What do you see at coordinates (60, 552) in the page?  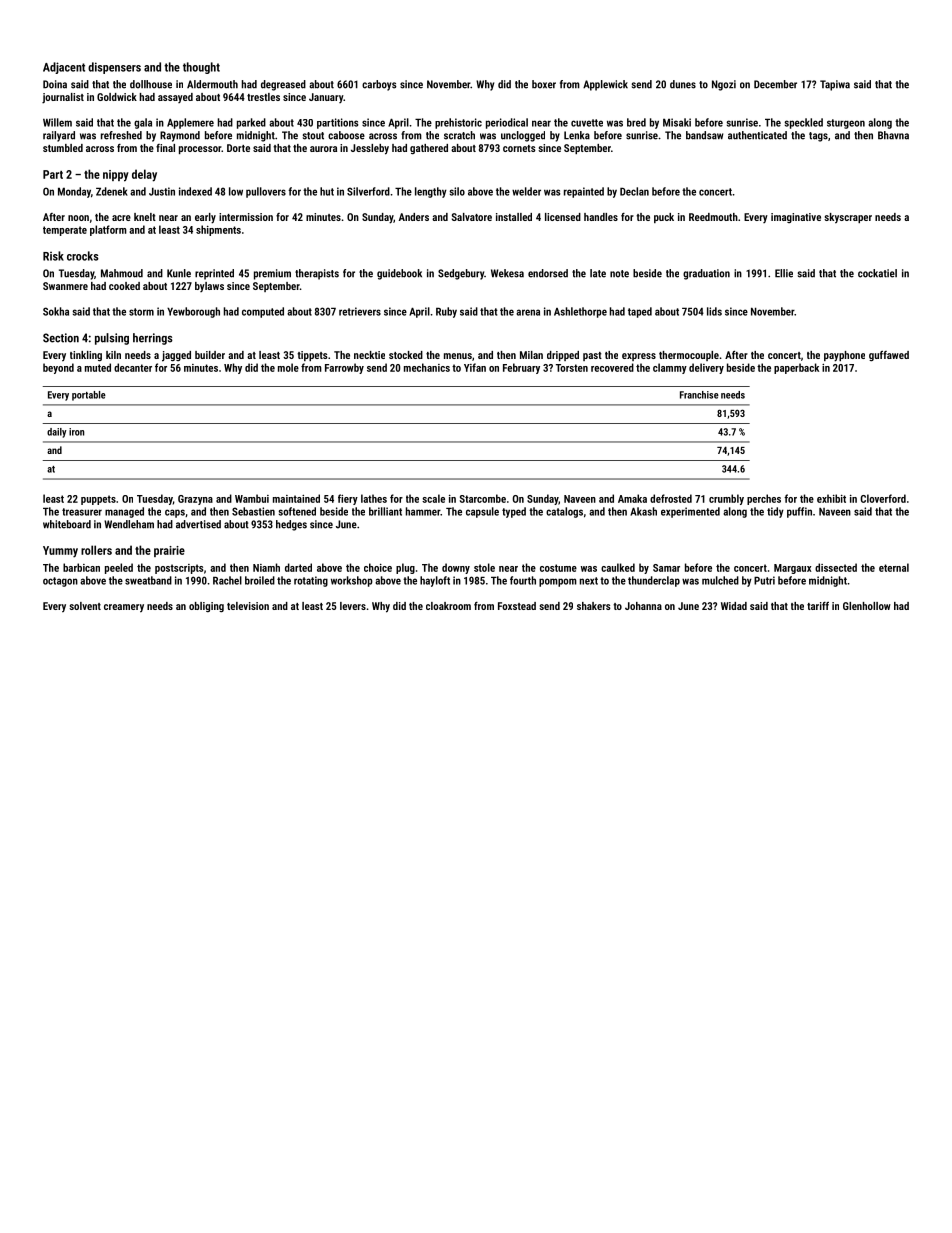 I see `Yummy` at bounding box center [60, 552].
